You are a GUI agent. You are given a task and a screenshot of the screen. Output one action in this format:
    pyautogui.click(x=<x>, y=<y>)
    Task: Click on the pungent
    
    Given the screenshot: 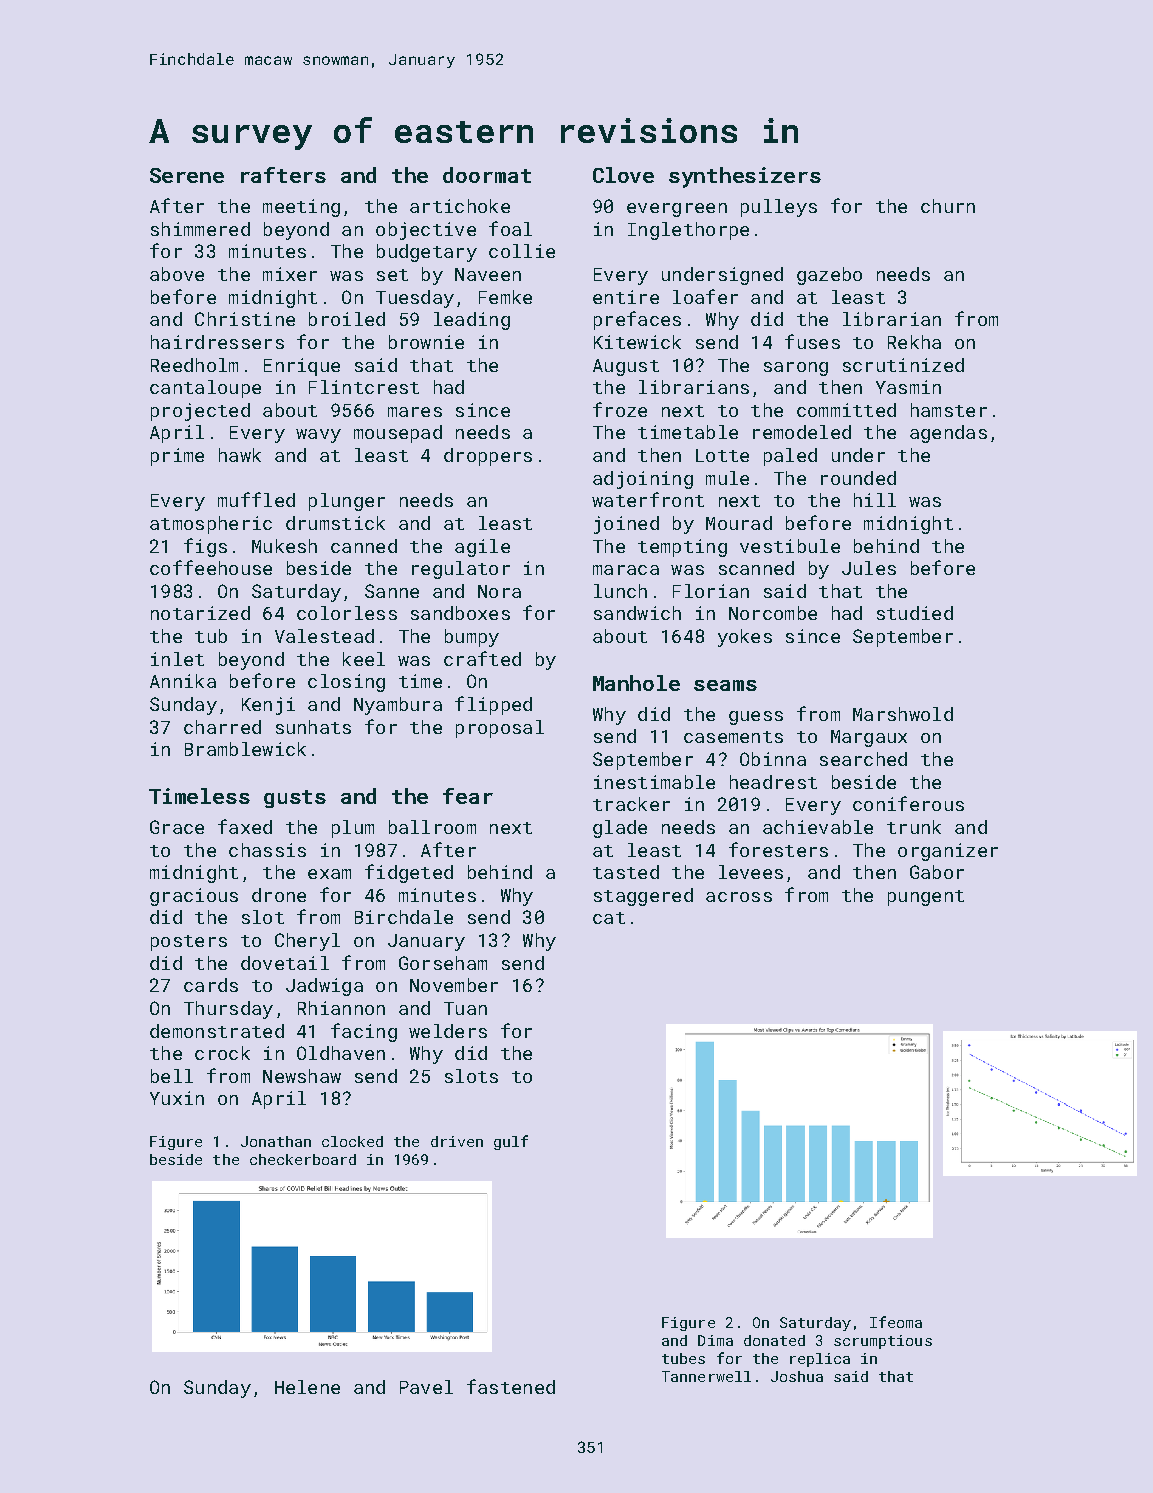 What is the action you would take?
    pyautogui.click(x=926, y=898)
